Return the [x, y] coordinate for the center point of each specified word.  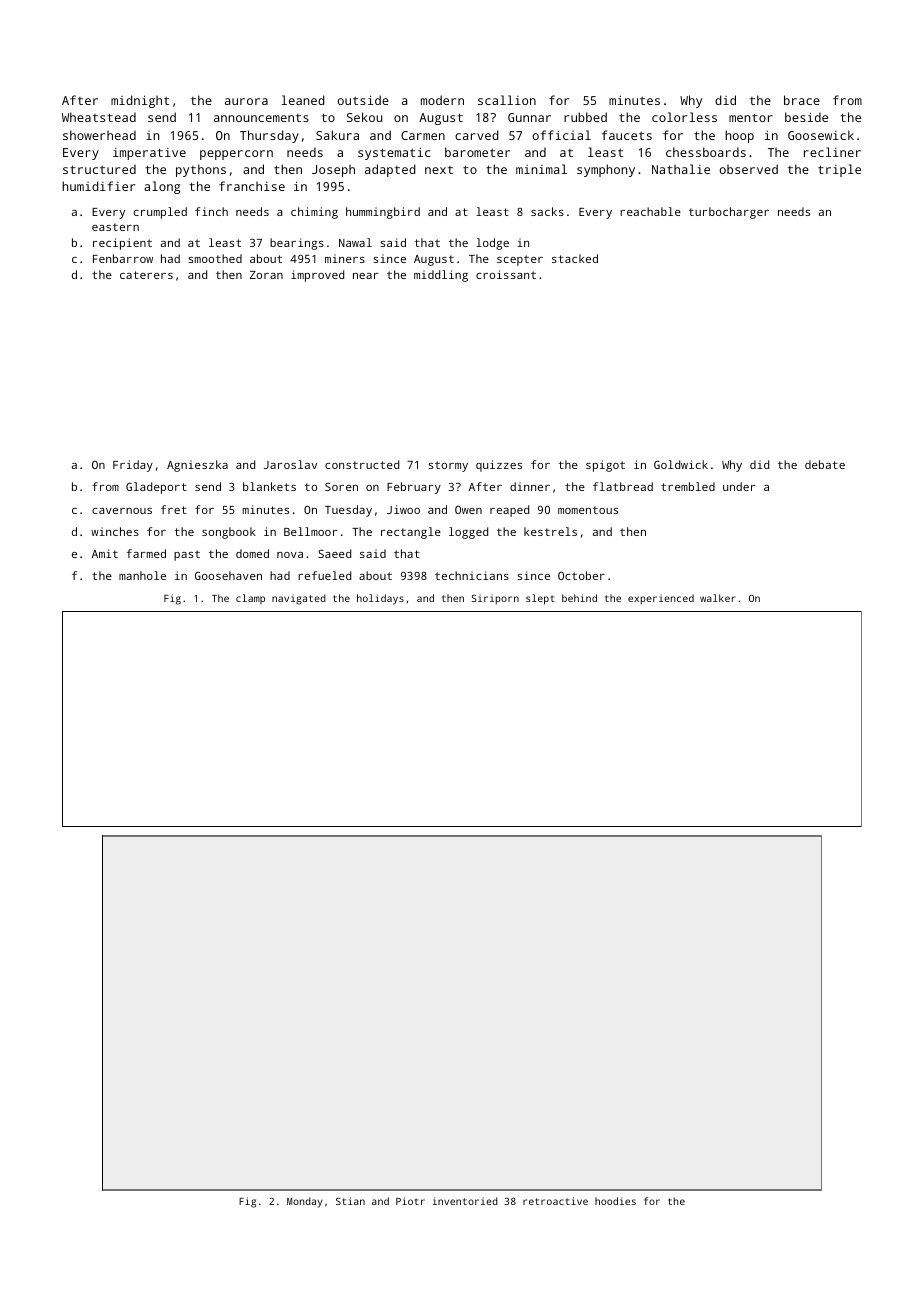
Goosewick [821, 135]
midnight [140, 101]
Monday [305, 1202]
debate [825, 464]
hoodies [615, 1201]
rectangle [411, 533]
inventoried [465, 1201]
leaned [303, 100]
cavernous [122, 511]
